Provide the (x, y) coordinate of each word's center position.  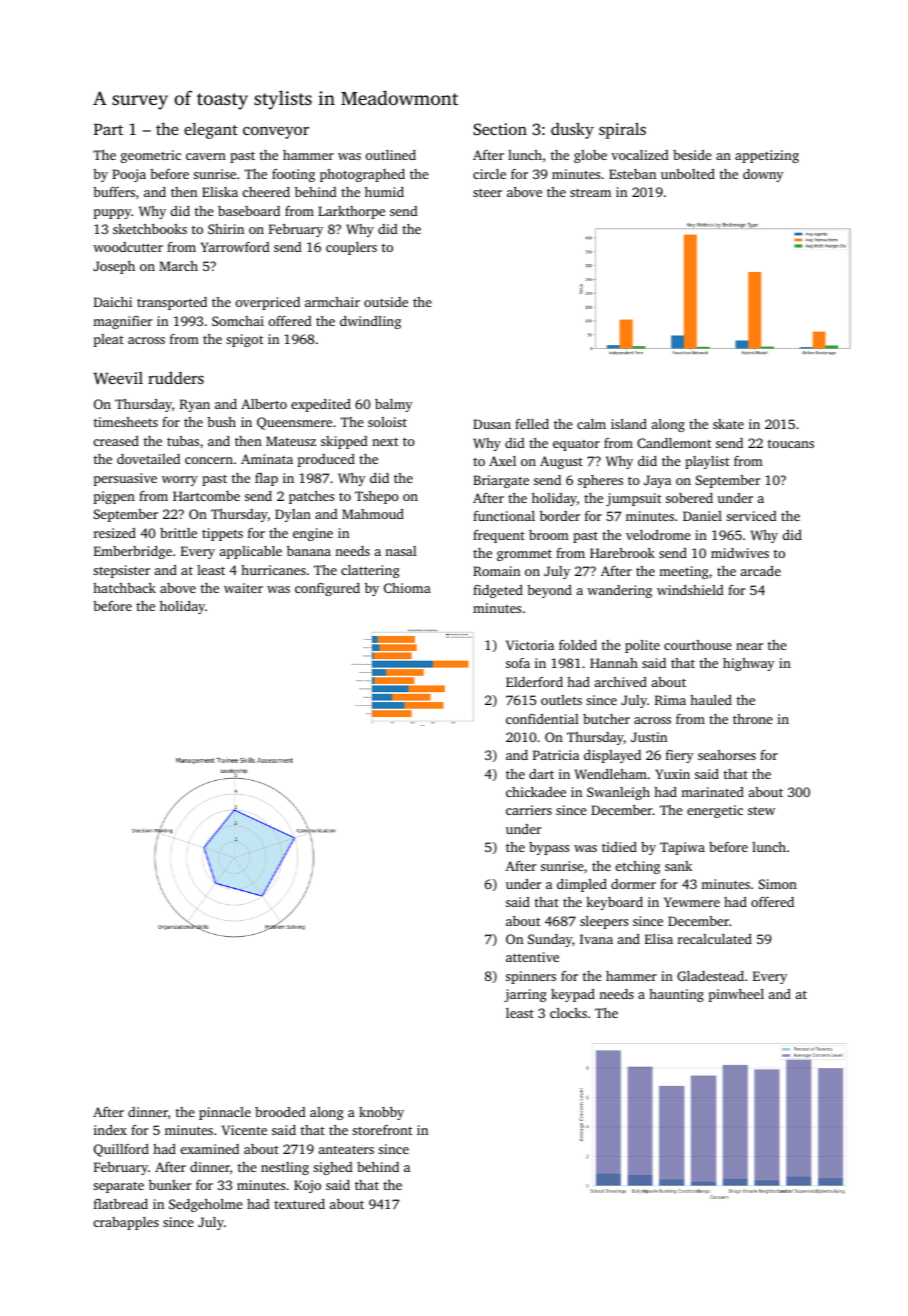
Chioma (407, 588)
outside (386, 302)
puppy (112, 214)
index (110, 1130)
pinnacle (225, 1113)
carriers (529, 810)
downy (763, 175)
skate (728, 424)
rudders (176, 377)
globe (590, 156)
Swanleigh (618, 793)
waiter (243, 588)
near (749, 646)
